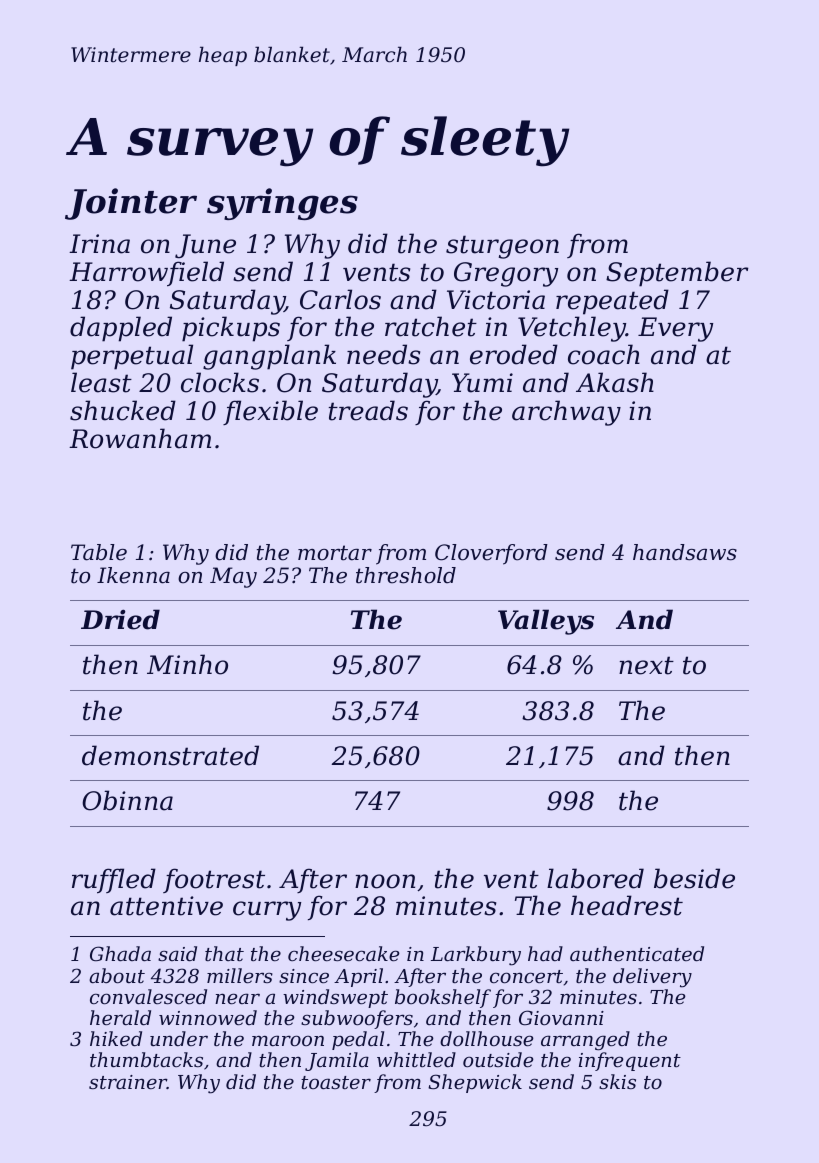 The width and height of the screenshot is (819, 1163). What do you see at coordinates (282, 204) in the screenshot?
I see `syringes` at bounding box center [282, 204].
